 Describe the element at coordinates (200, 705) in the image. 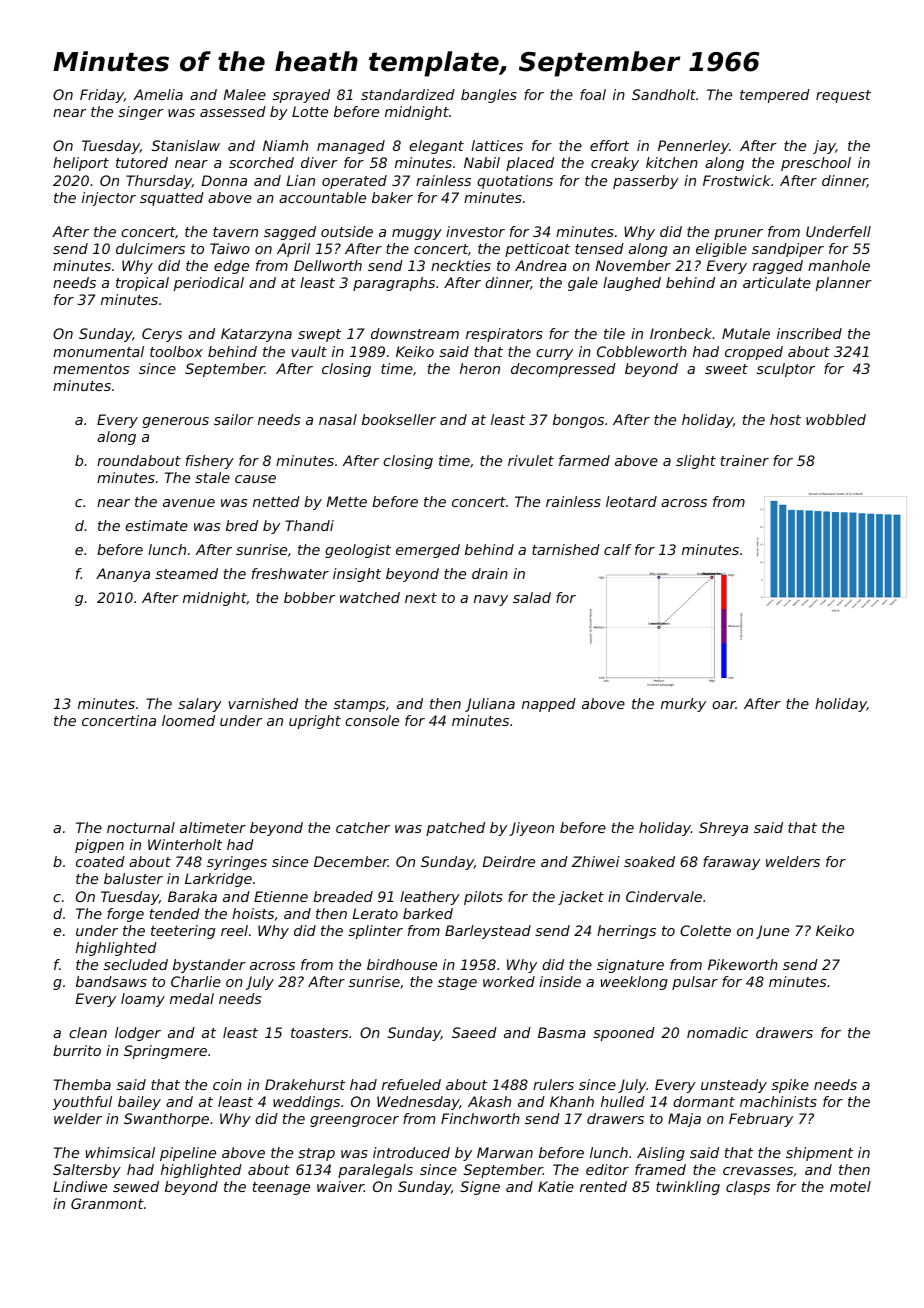

I see `salary` at that location.
